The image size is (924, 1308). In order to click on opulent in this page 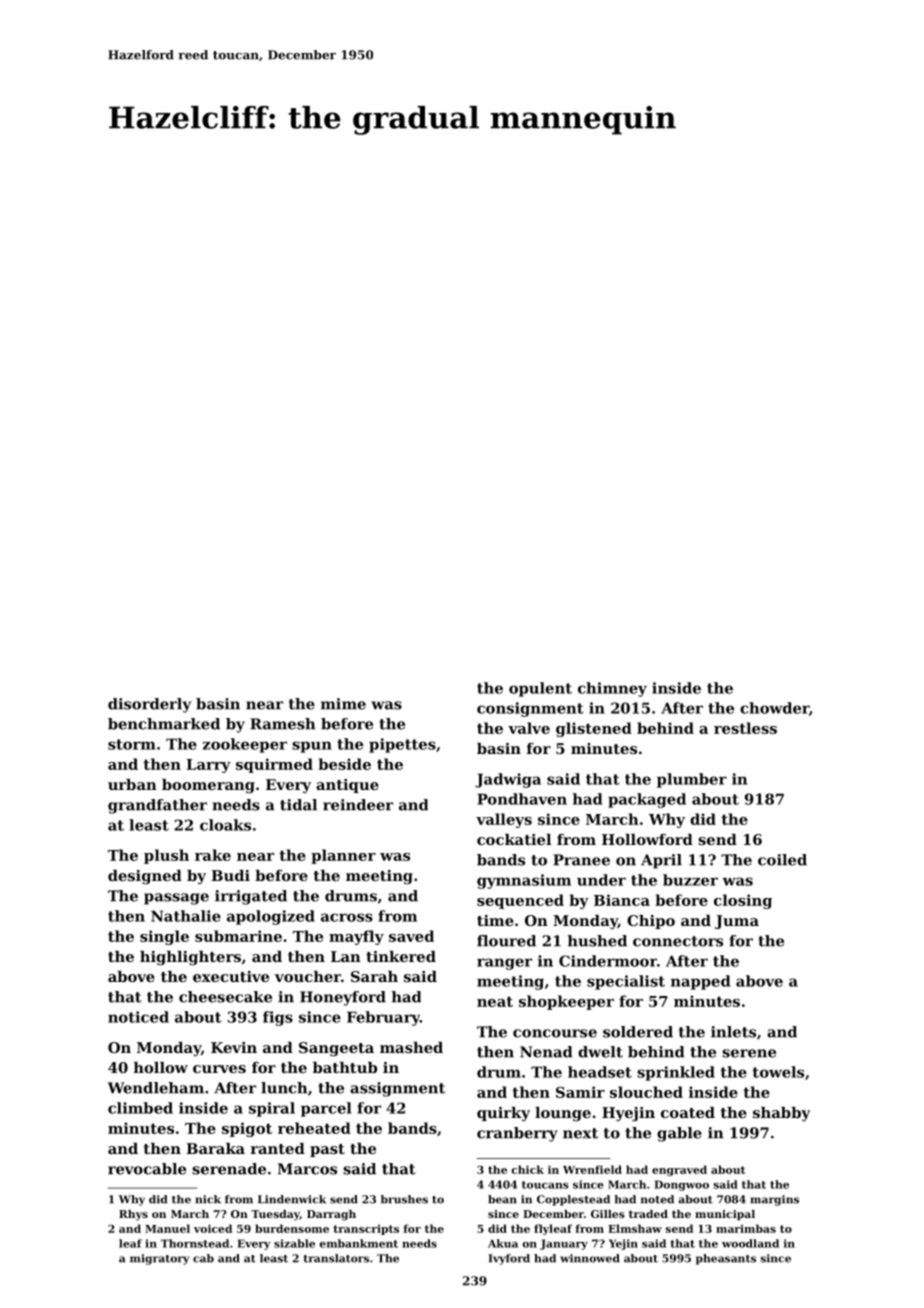, I will do `click(540, 689)`.
